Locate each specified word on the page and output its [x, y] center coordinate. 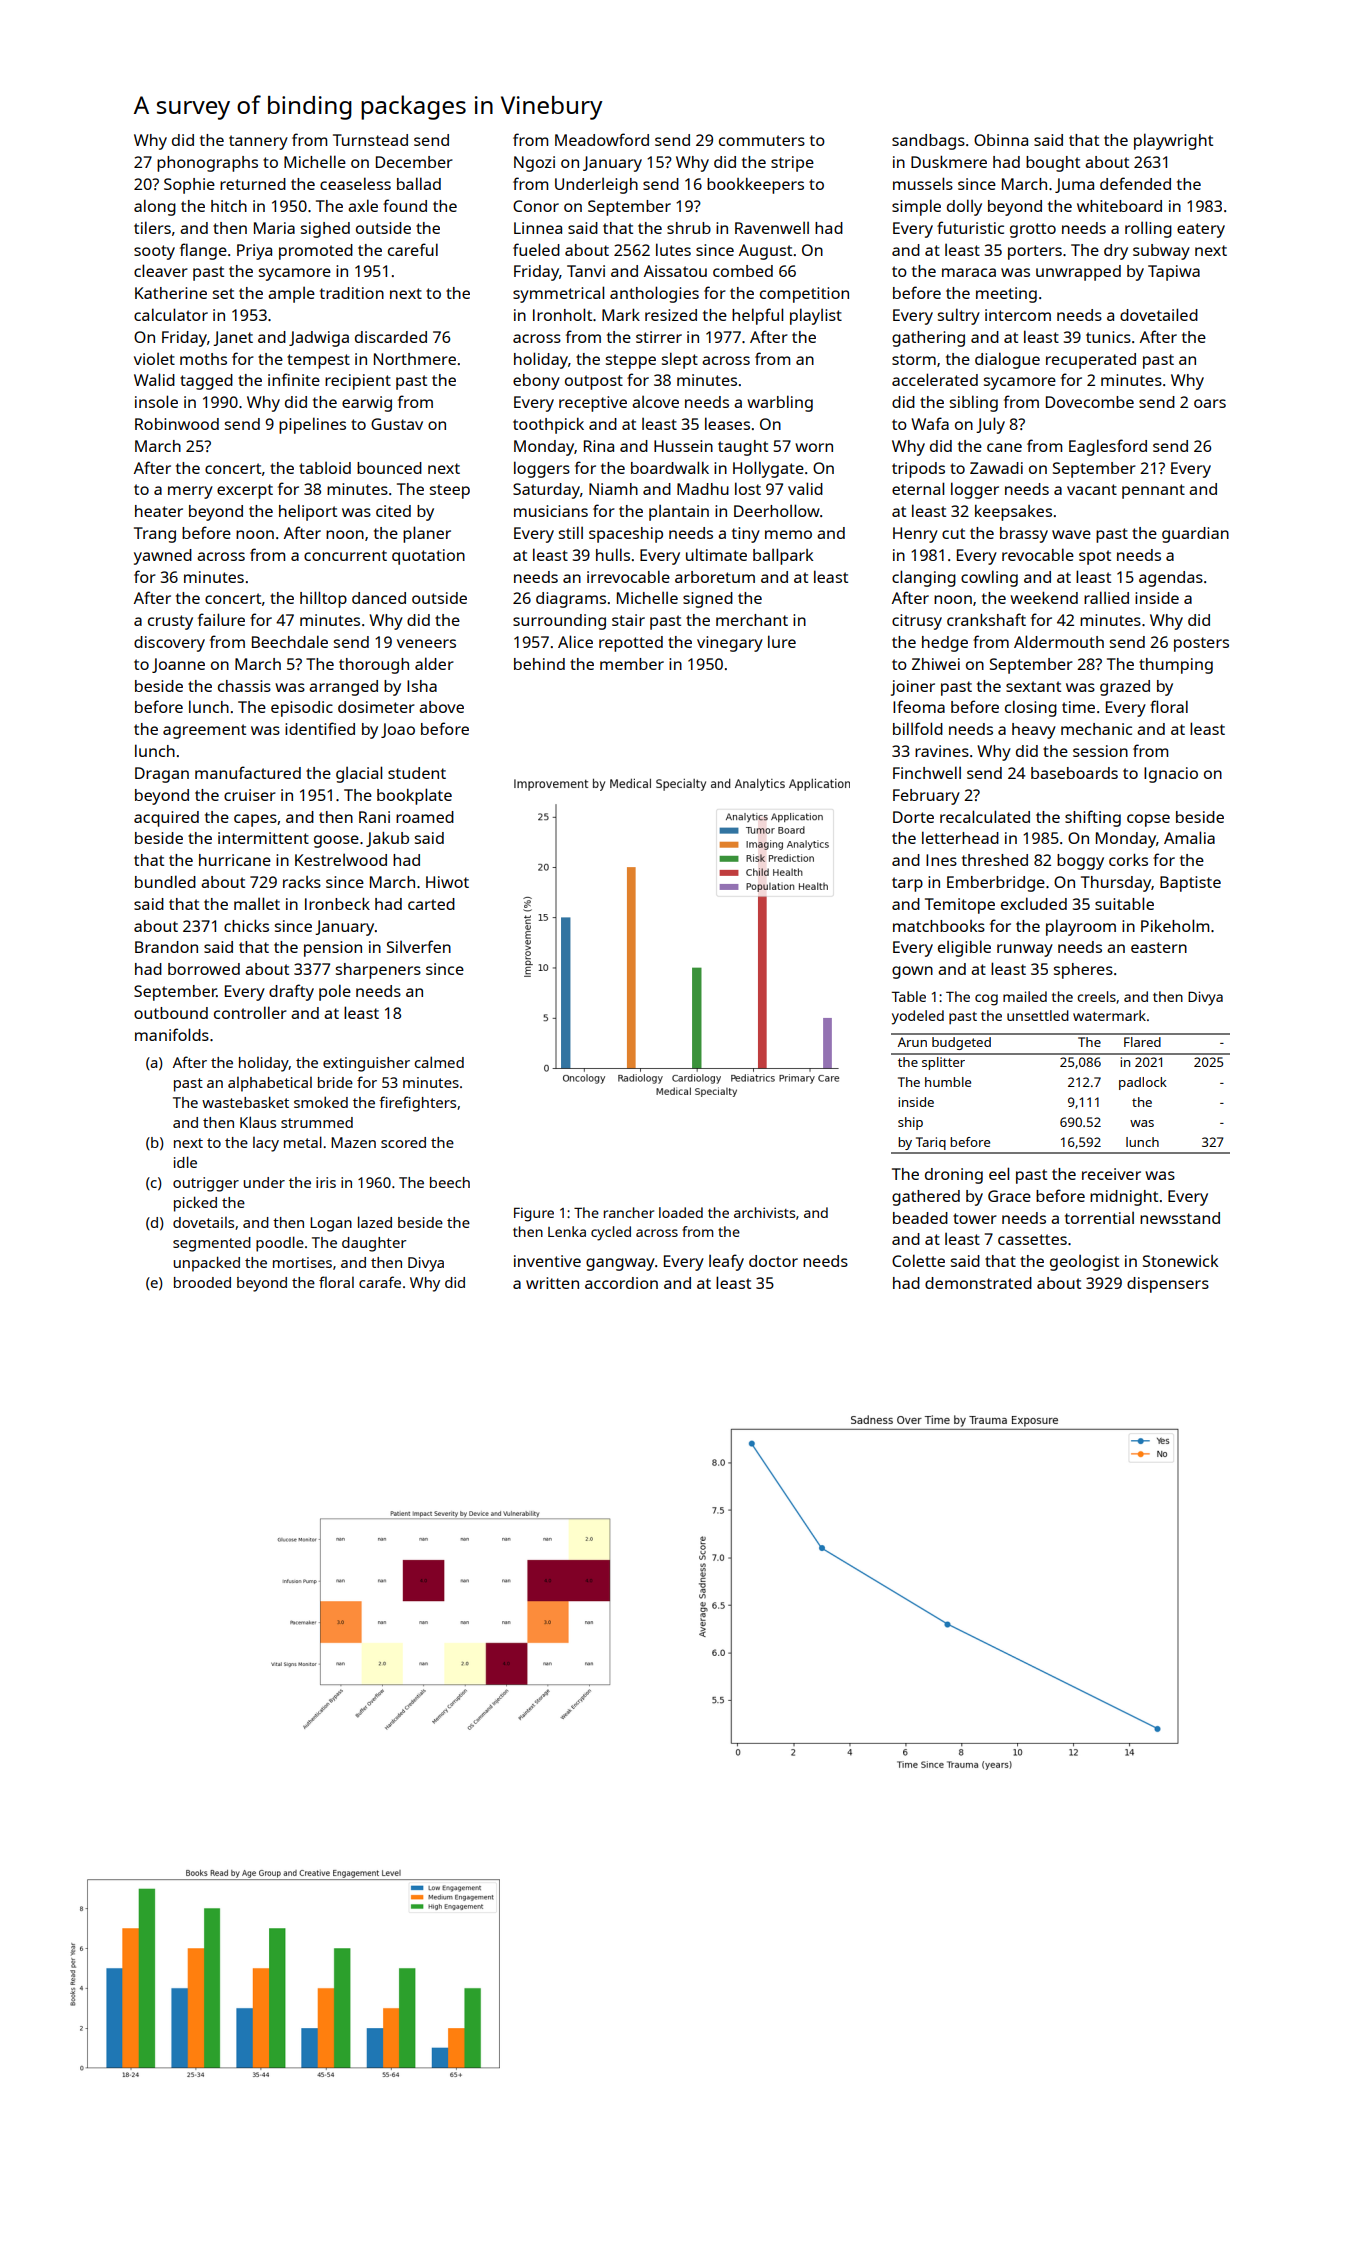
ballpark [783, 556]
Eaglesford [1108, 447]
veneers [426, 643]
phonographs [207, 164]
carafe [380, 1282]
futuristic [970, 227]
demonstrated [978, 1283]
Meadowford [602, 139]
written [552, 1283]
